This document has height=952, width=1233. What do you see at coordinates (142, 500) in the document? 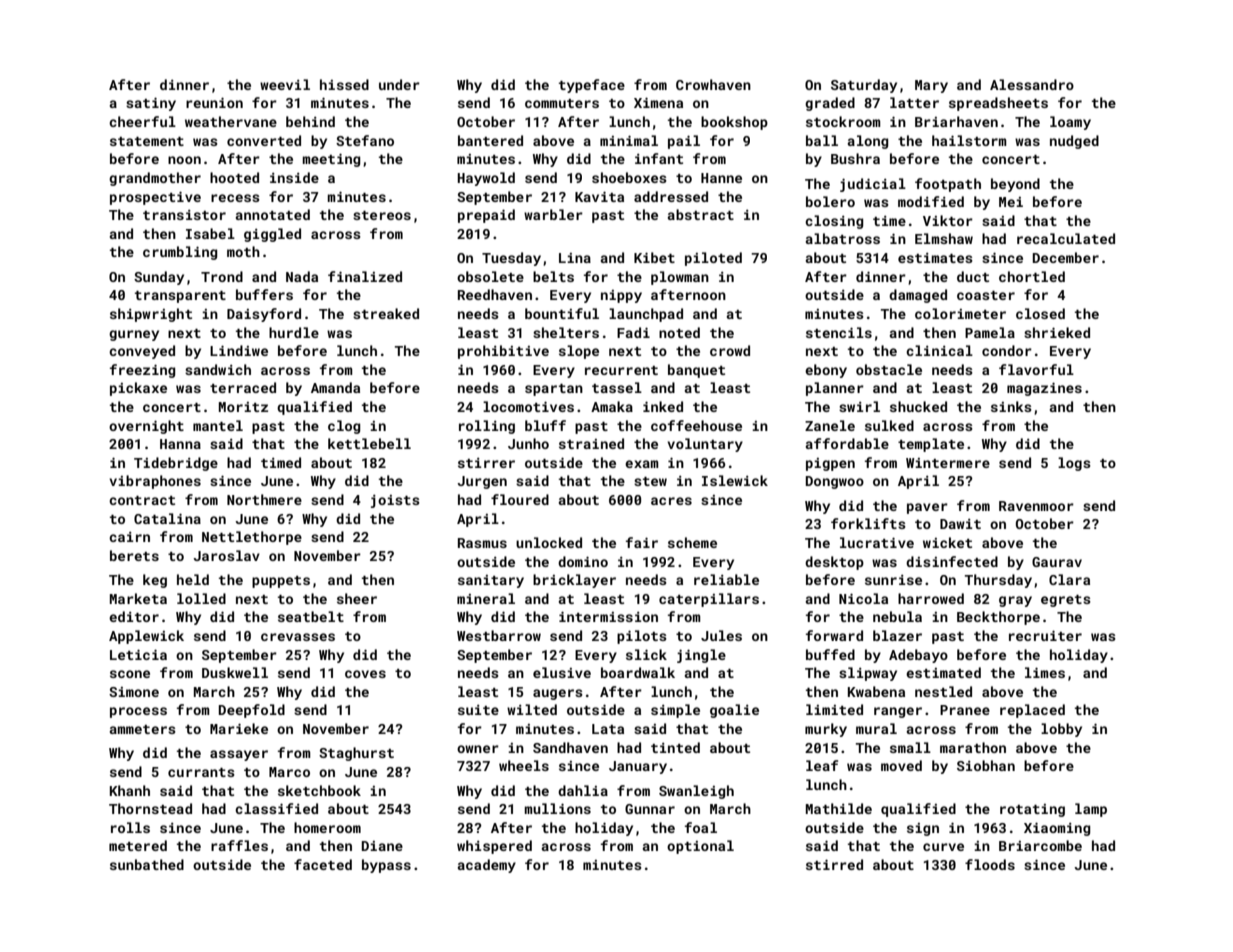
I see `contract` at bounding box center [142, 500].
